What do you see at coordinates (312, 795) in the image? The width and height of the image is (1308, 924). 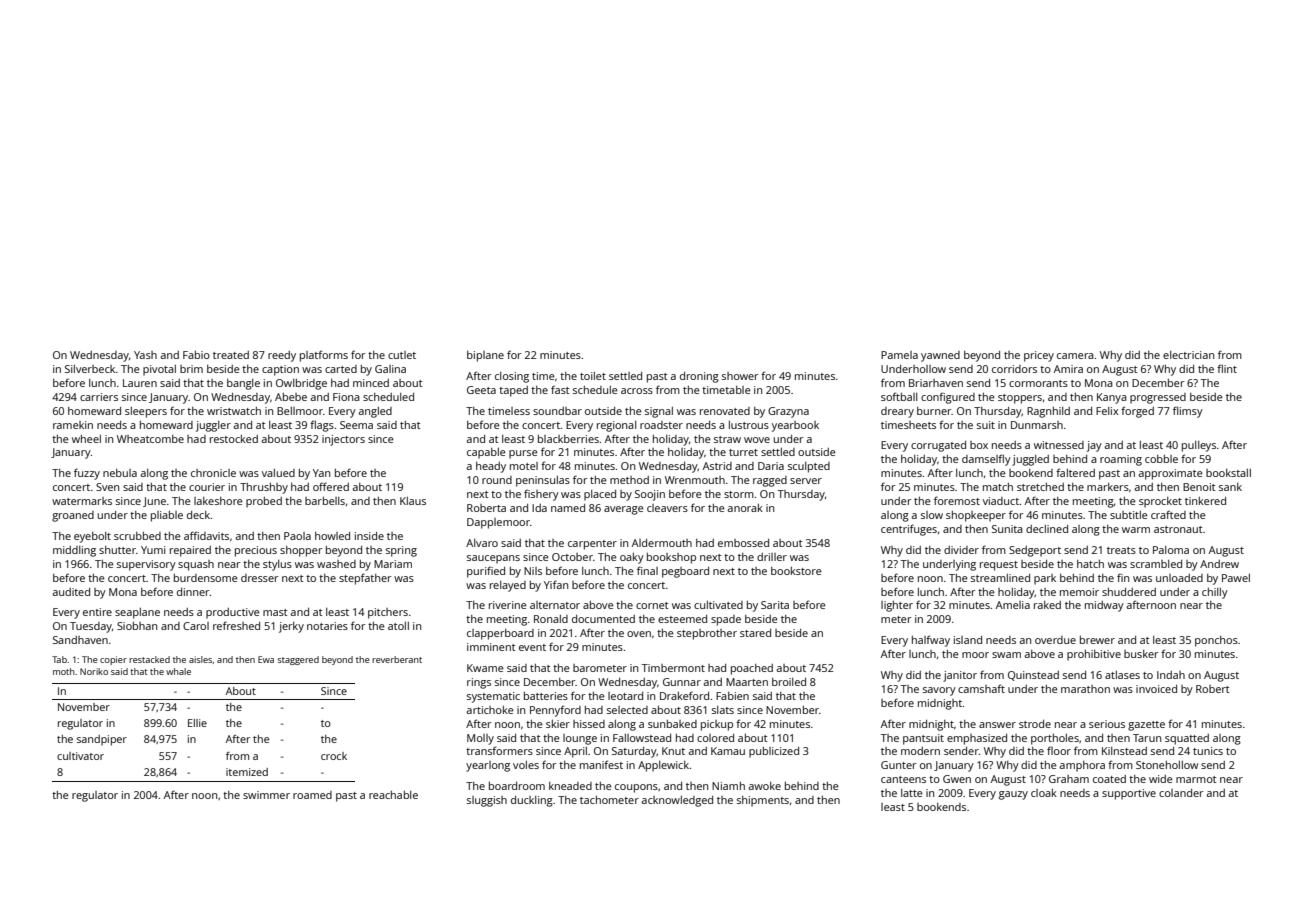 I see `roamed` at bounding box center [312, 795].
